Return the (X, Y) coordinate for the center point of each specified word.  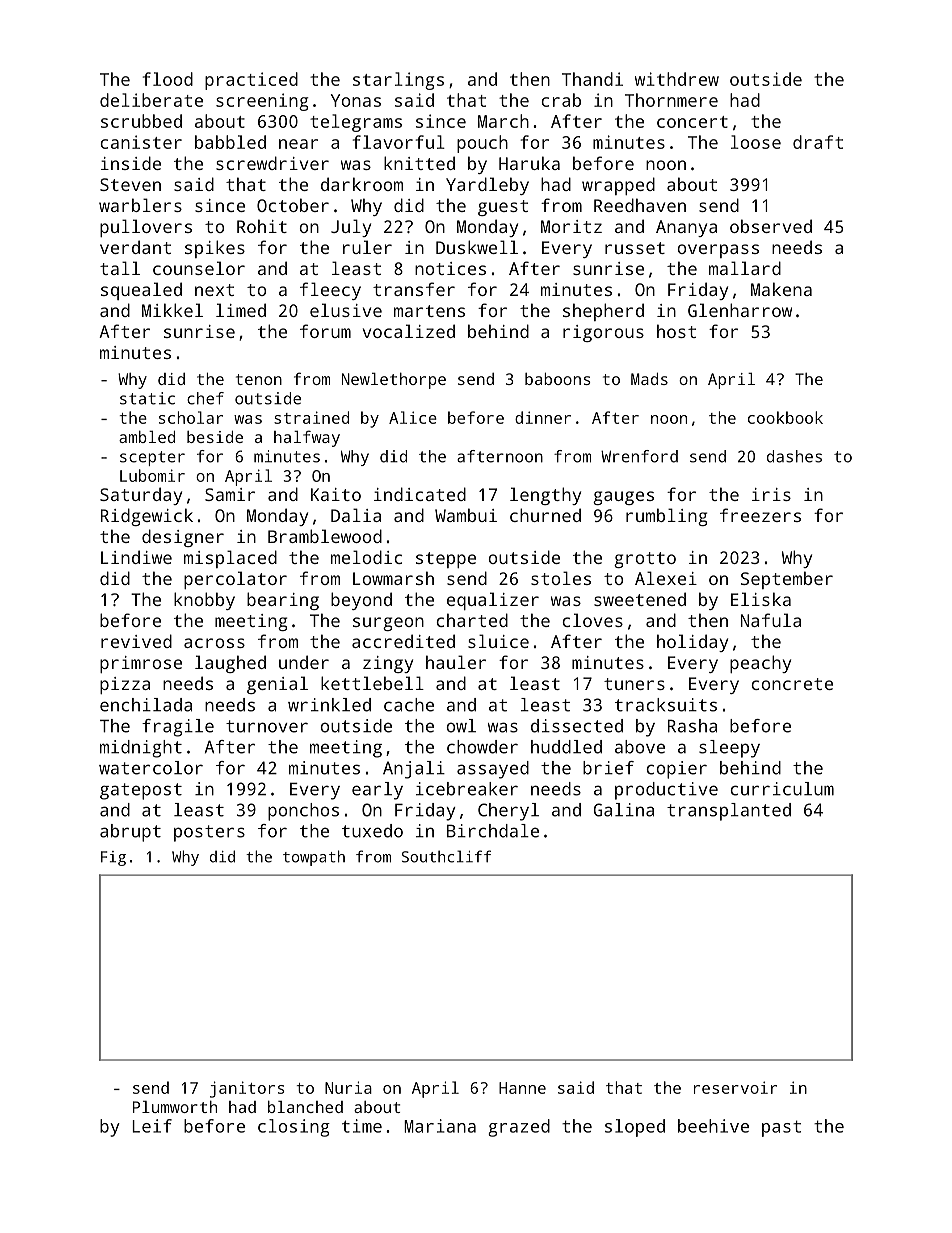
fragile (178, 728)
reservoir (735, 1087)
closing (294, 1128)
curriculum (782, 789)
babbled (230, 142)
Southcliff (446, 856)
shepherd (603, 312)
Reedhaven (640, 205)
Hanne (522, 1088)
